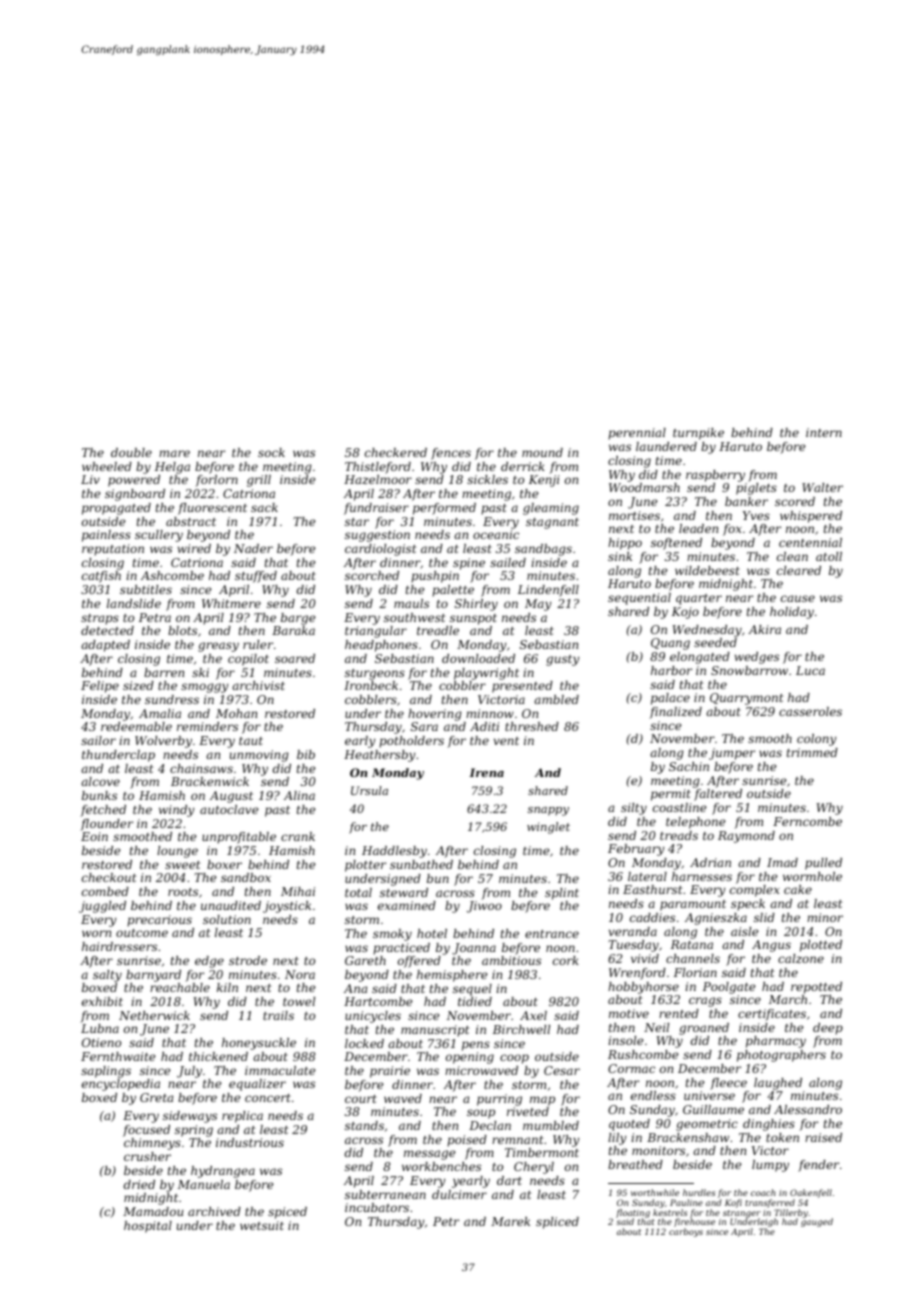 The width and height of the screenshot is (924, 1308). I want to click on complex, so click(754, 891).
